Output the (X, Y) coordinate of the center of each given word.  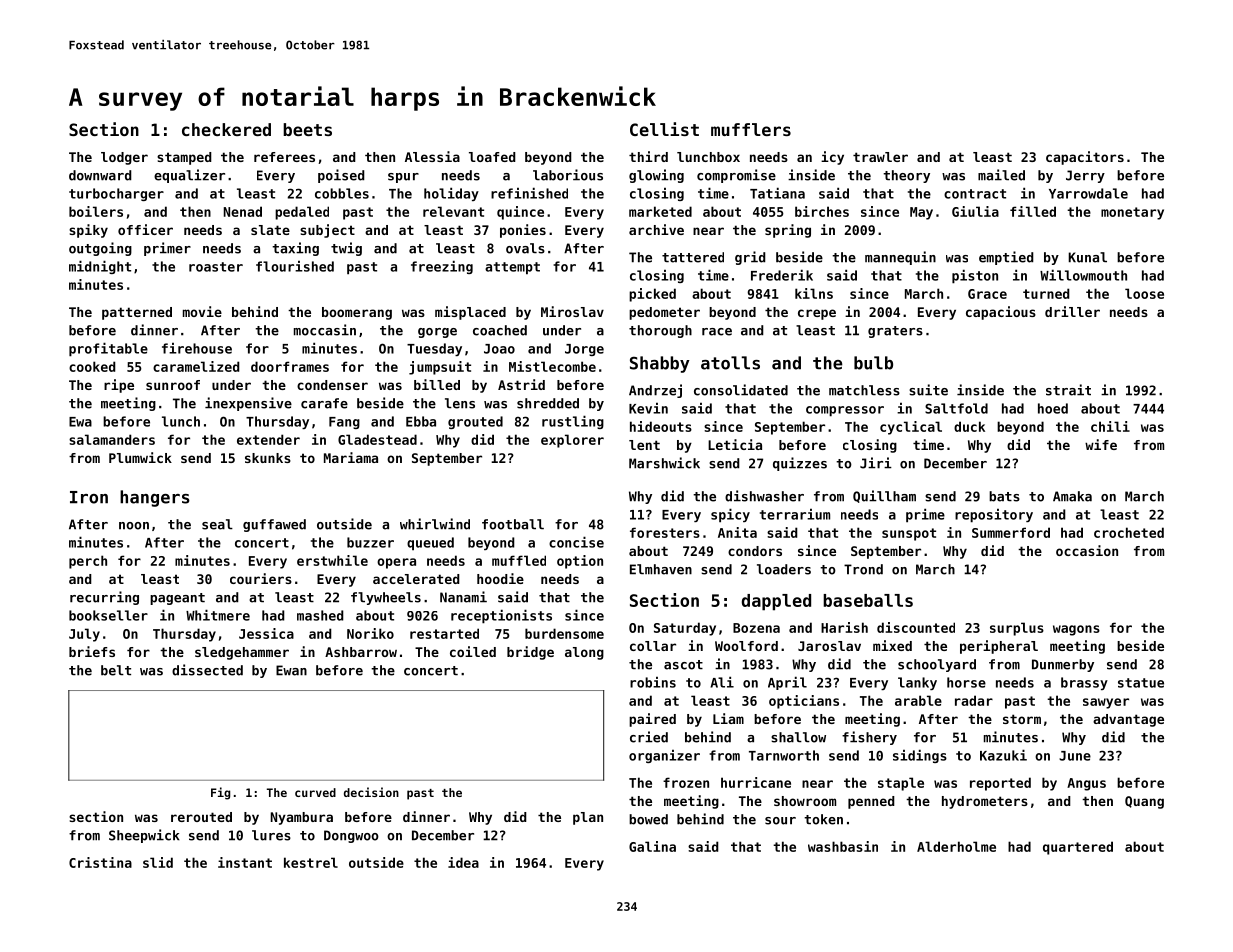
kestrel (311, 862)
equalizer (189, 176)
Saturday (685, 629)
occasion (1087, 550)
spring (788, 231)
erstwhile (332, 560)
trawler (880, 157)
